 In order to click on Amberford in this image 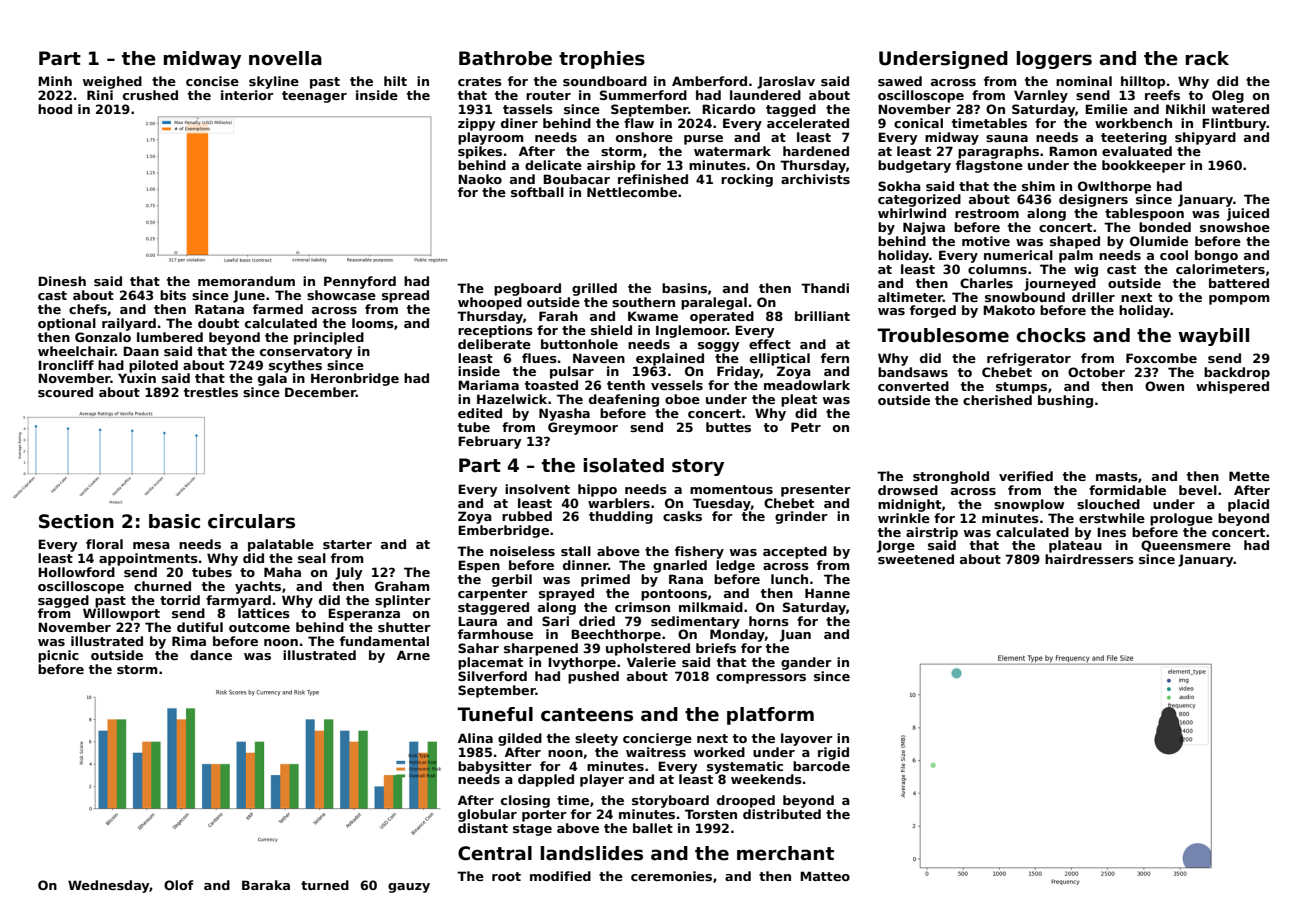, I will do `click(709, 81)`.
